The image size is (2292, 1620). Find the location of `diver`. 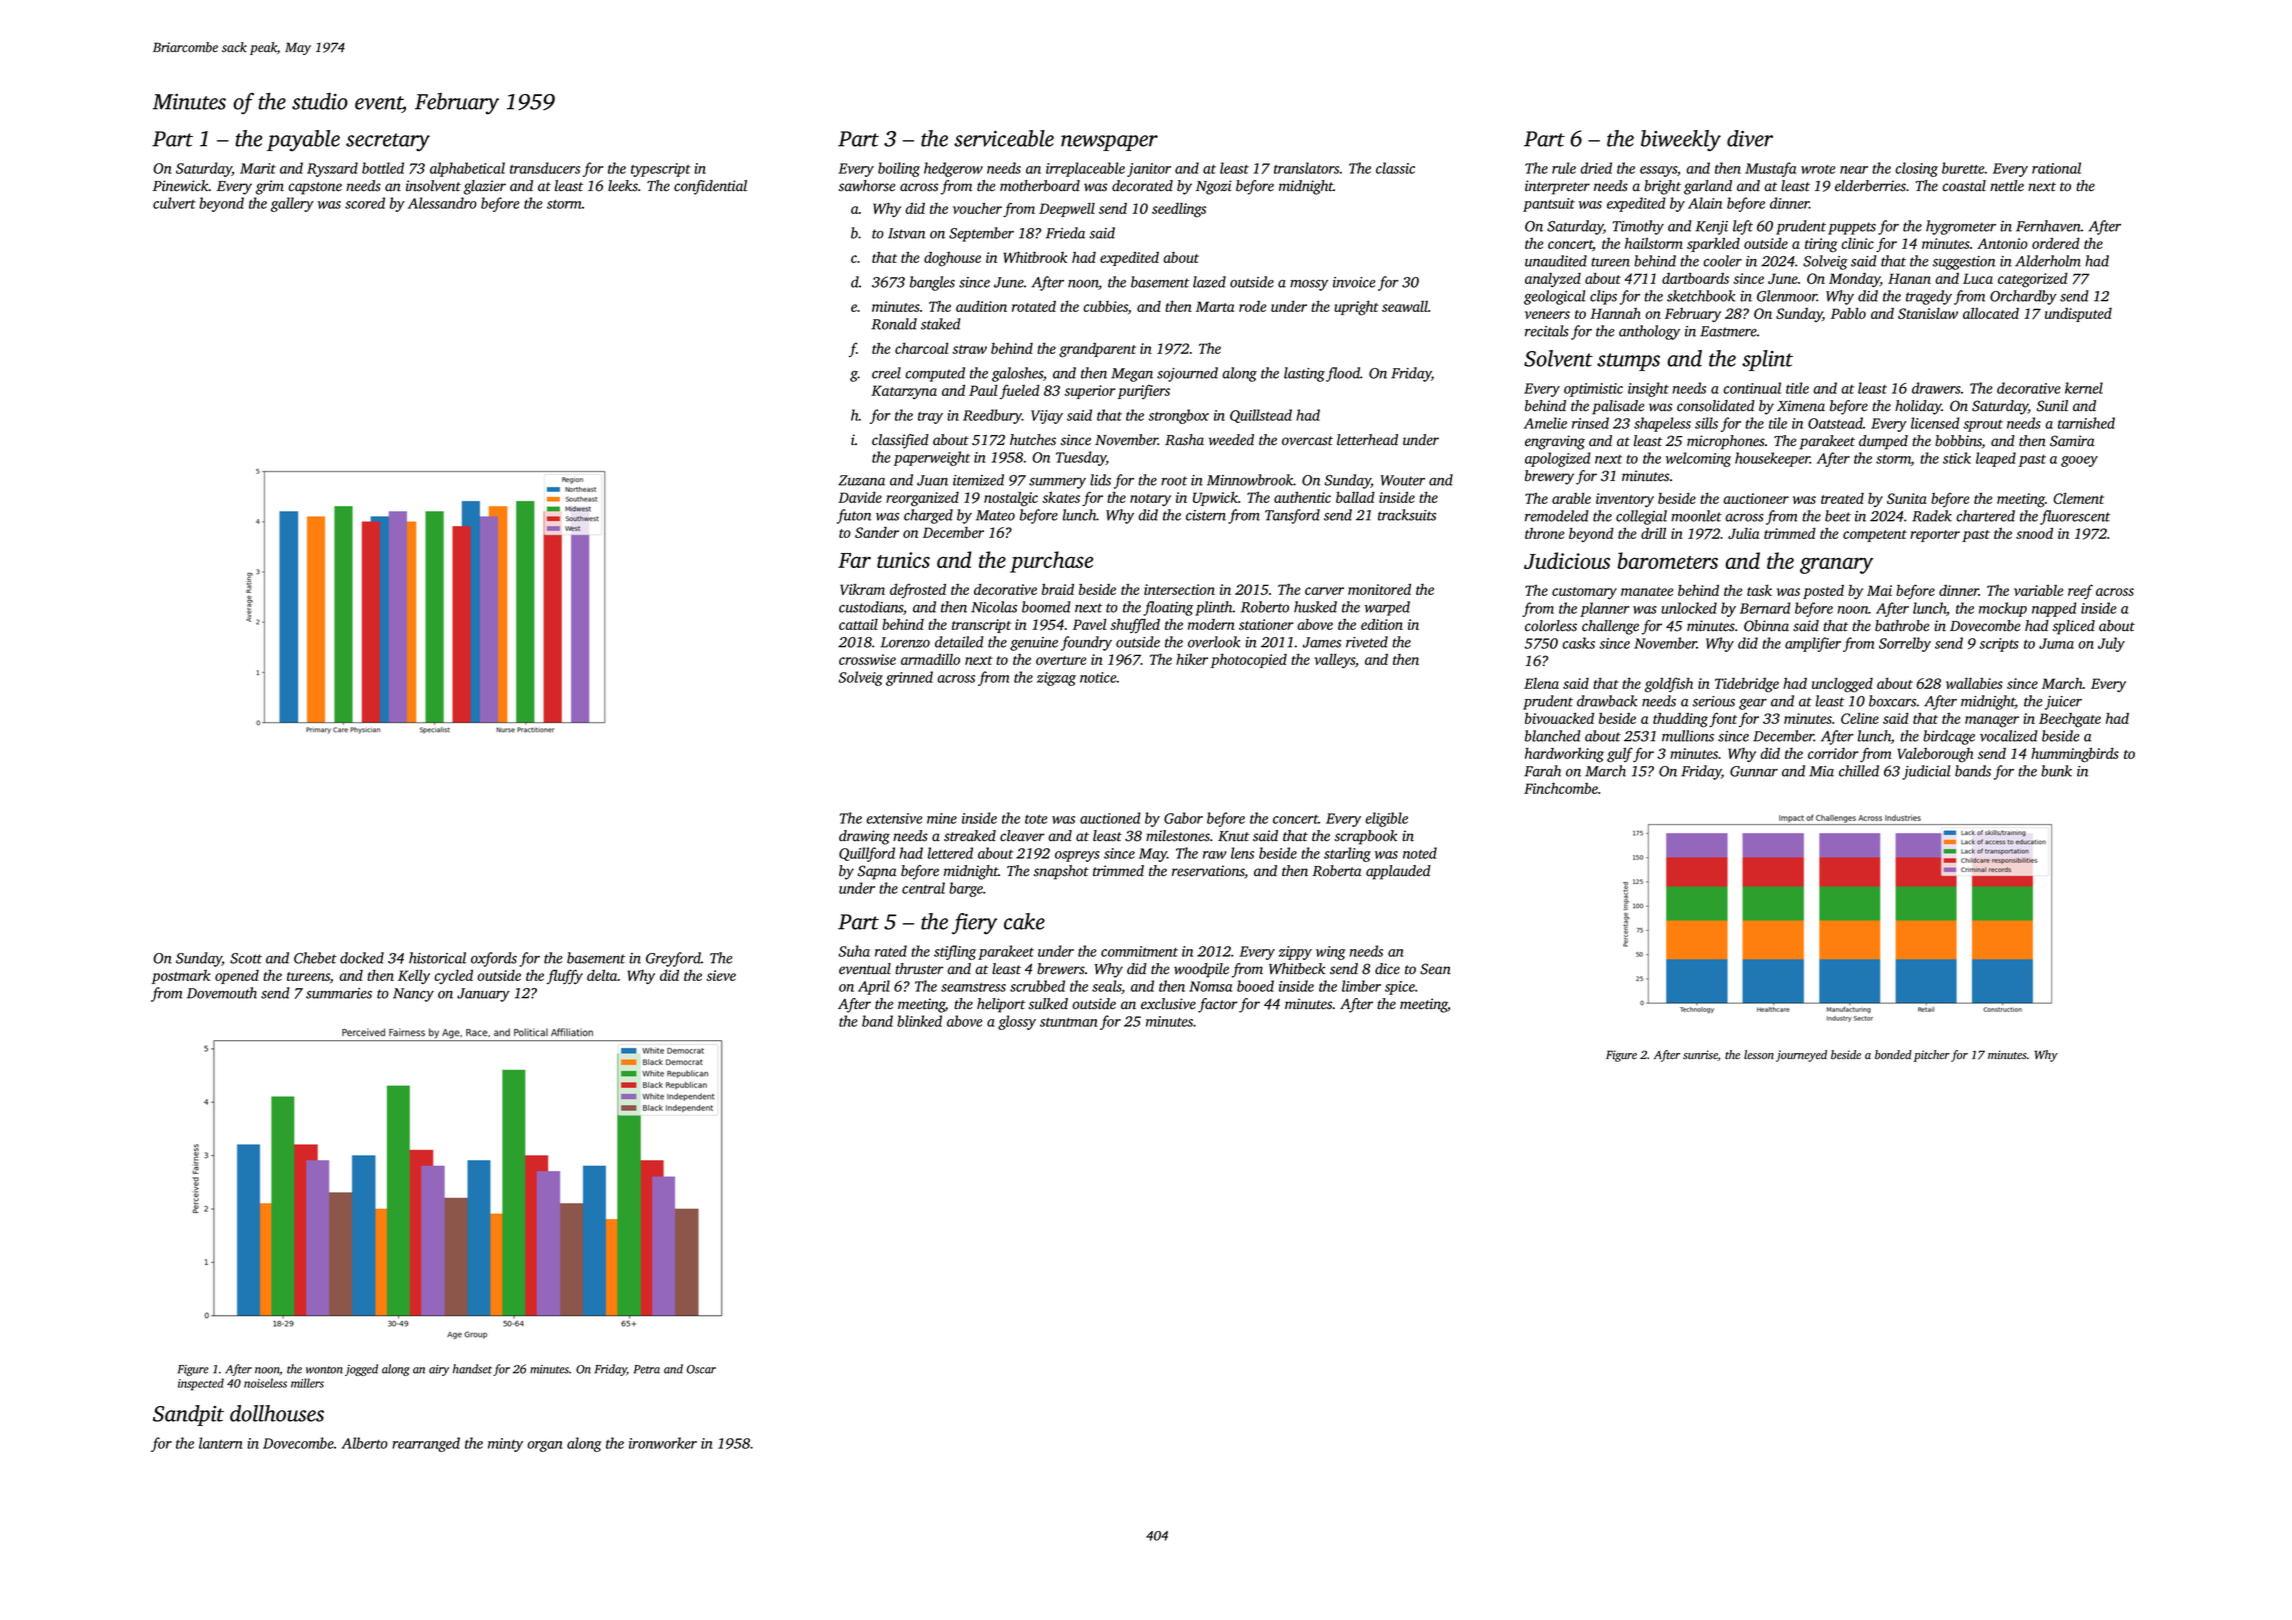

diver is located at coordinates (1750, 138).
